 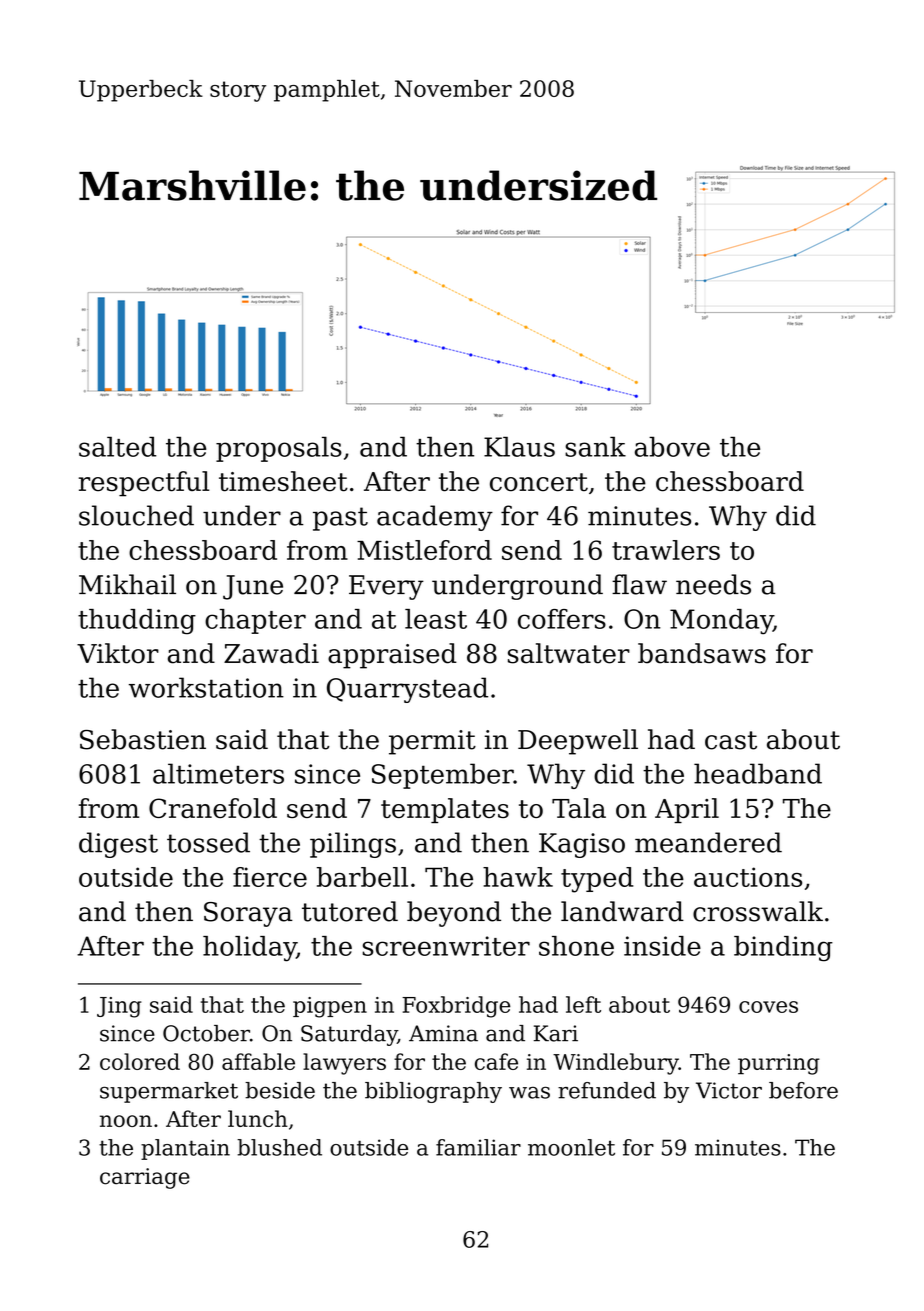 What do you see at coordinates (519, 447) in the screenshot?
I see `Klaus` at bounding box center [519, 447].
